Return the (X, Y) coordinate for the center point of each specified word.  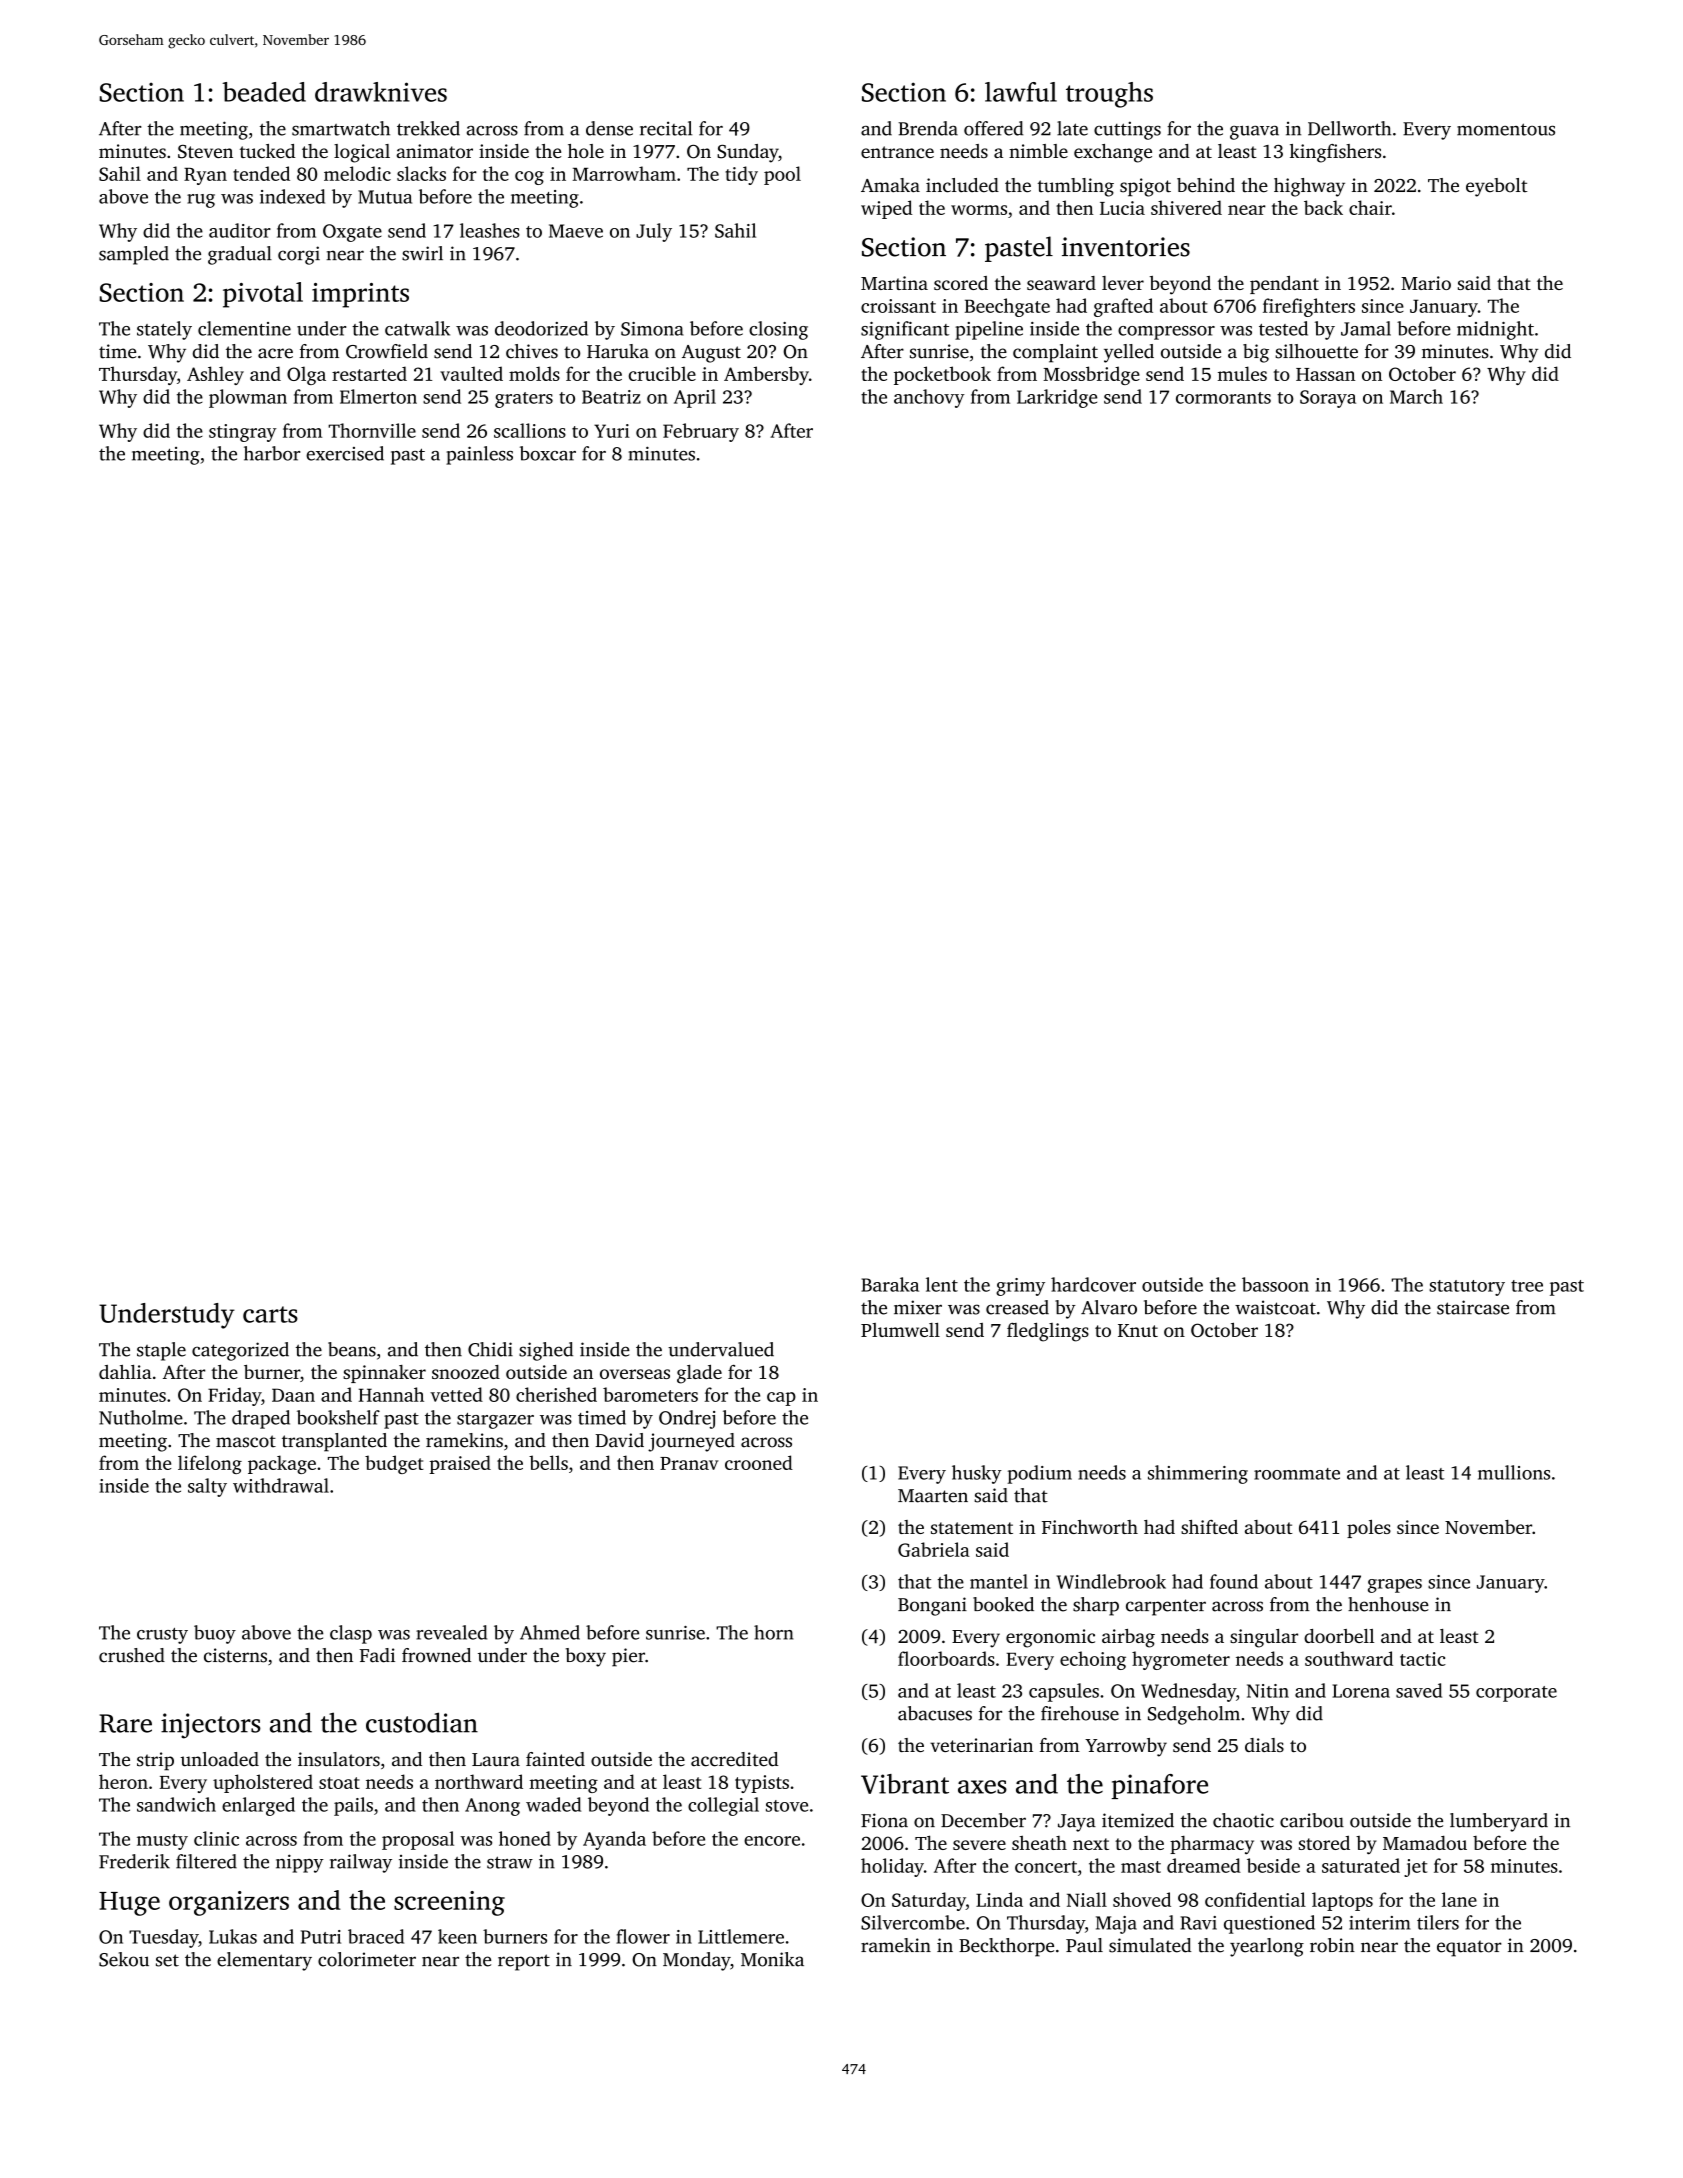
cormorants (1223, 398)
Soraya (1328, 399)
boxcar (548, 453)
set (167, 1960)
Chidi (490, 1349)
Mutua (385, 197)
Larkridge (1057, 398)
